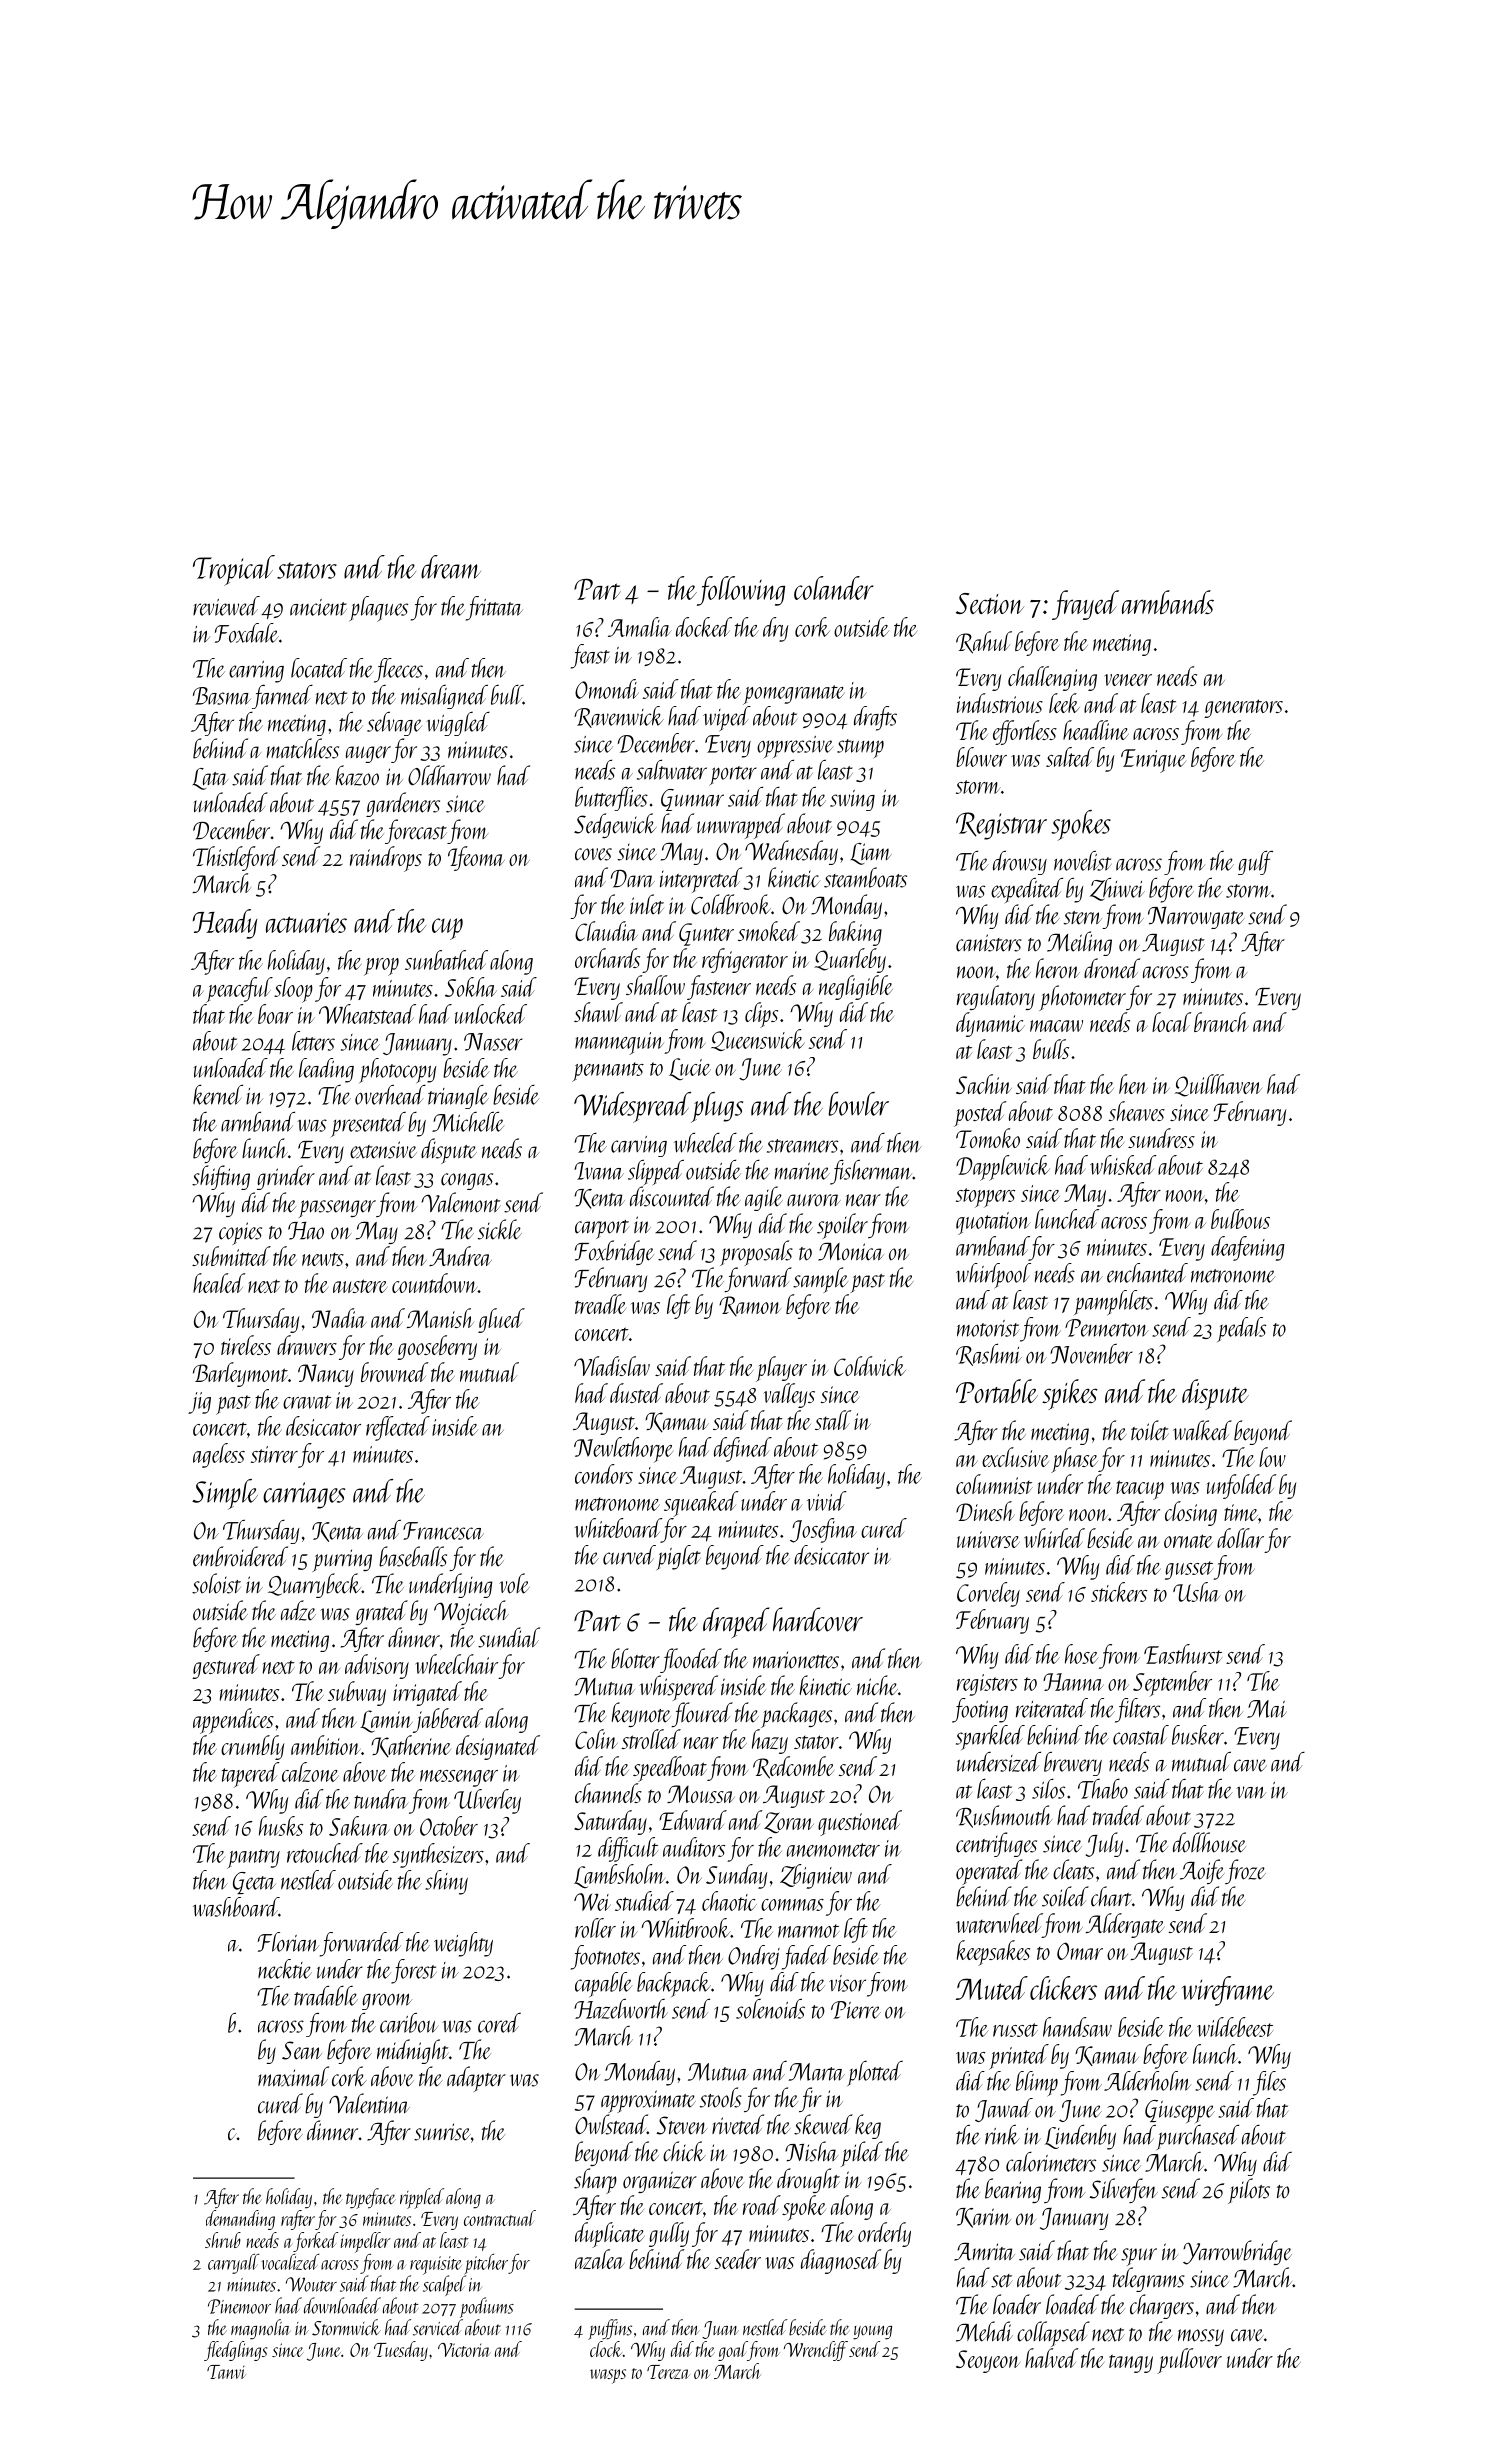 The height and width of the page is (2464, 1496). I want to click on Quarrybeck, so click(314, 1585).
